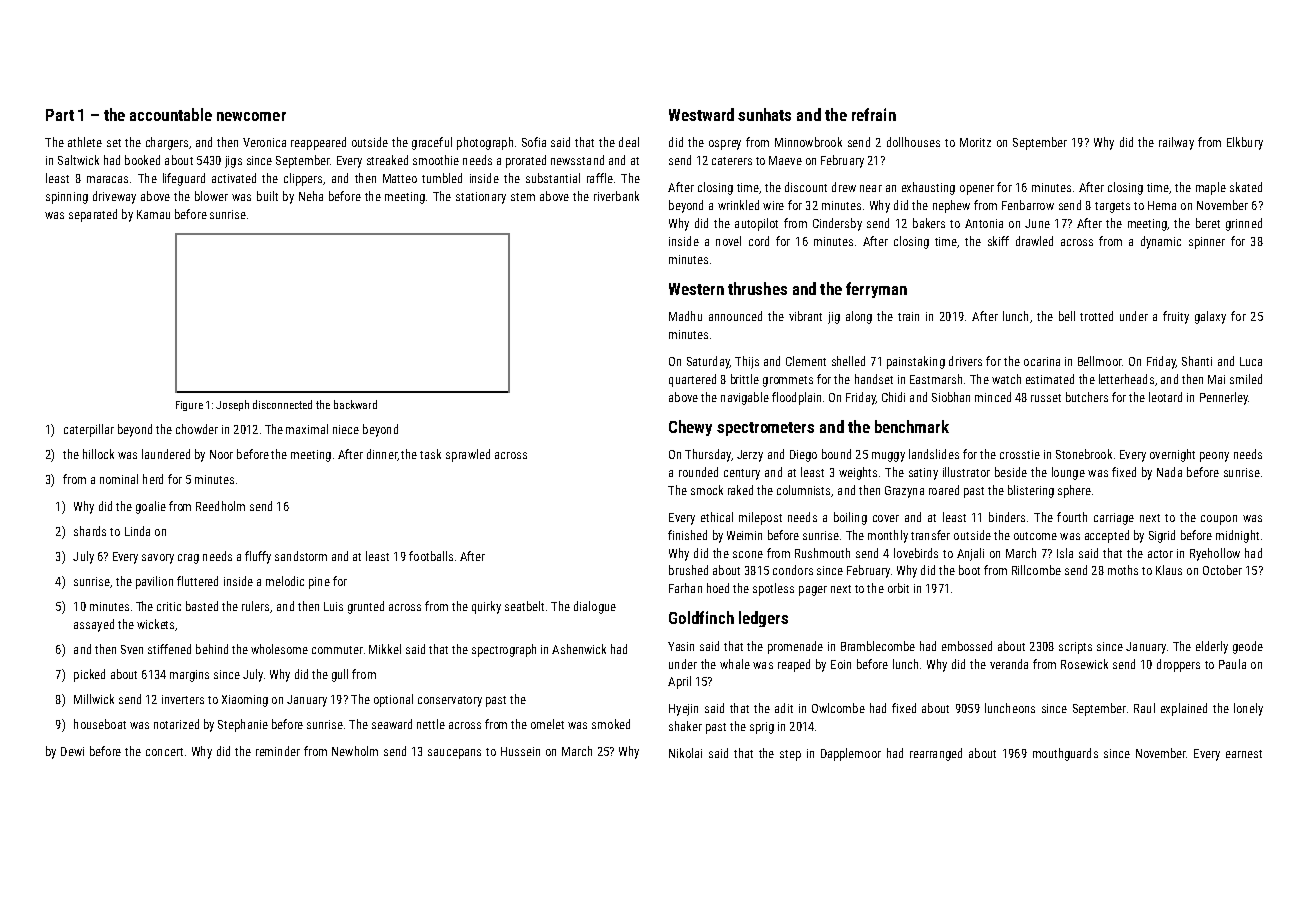  Describe the element at coordinates (355, 404) in the screenshot. I see `backward` at that location.
